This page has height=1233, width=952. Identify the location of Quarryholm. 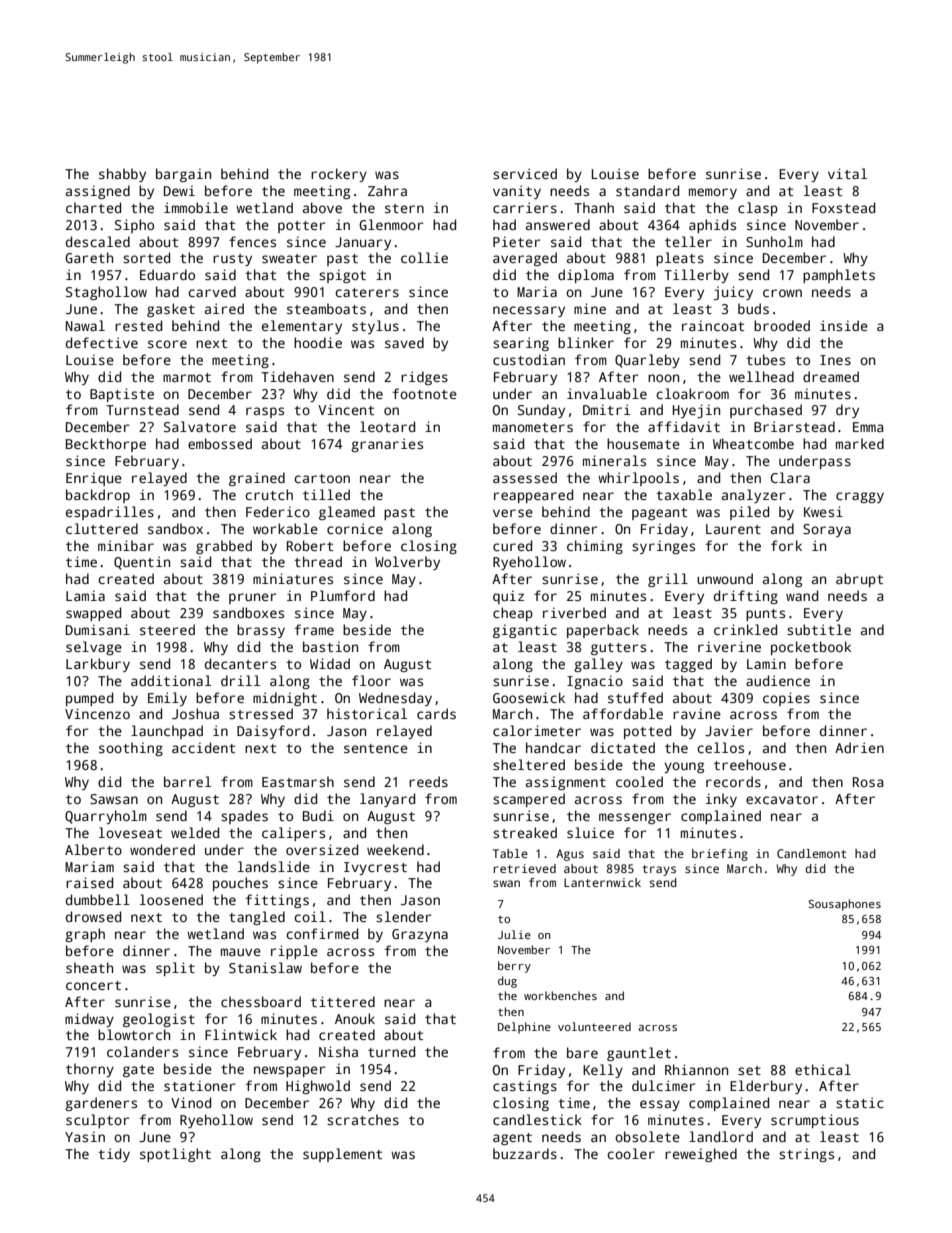
(106, 817).
